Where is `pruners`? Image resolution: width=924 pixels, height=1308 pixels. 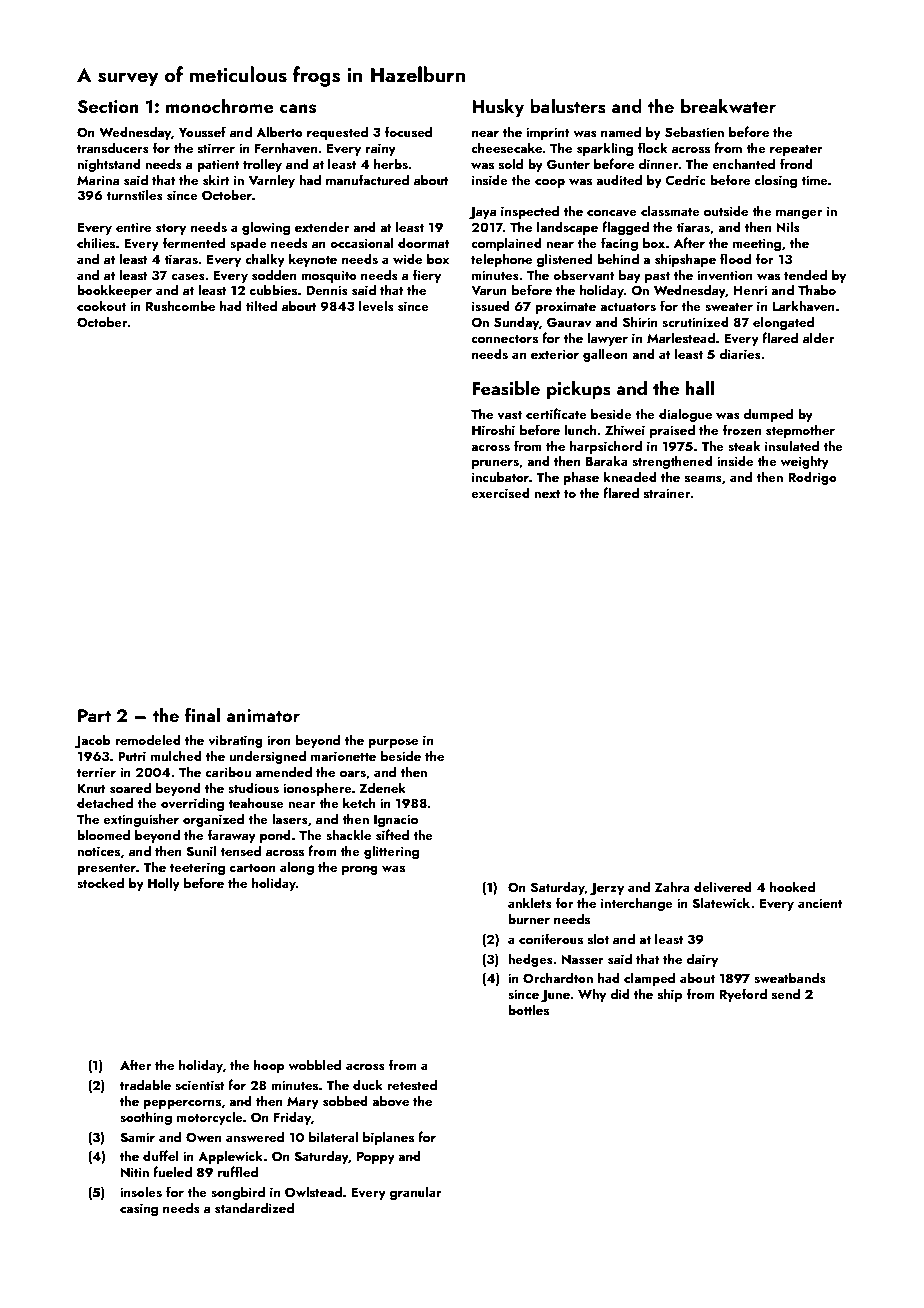 pruners is located at coordinates (495, 464).
